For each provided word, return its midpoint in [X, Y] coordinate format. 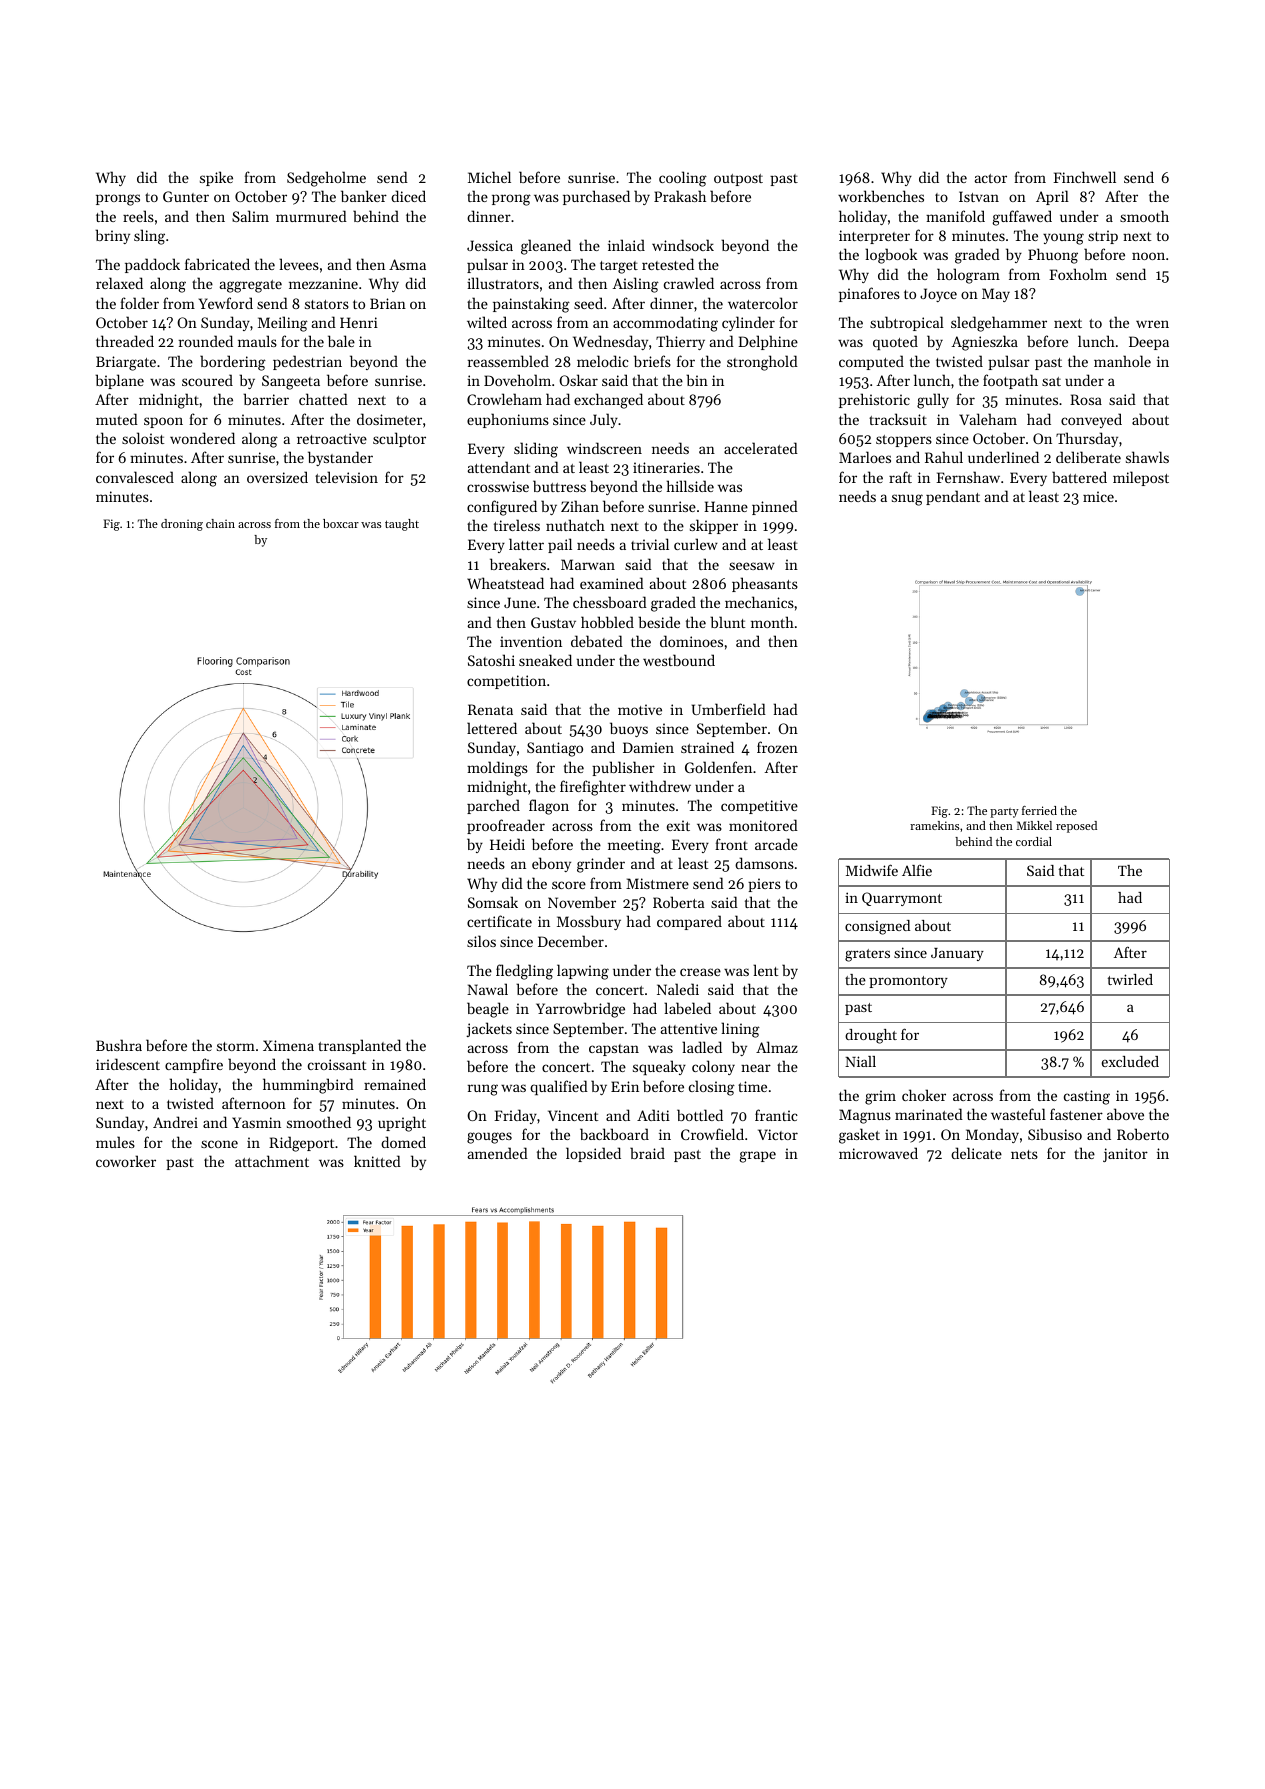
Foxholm [1078, 274]
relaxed [119, 283]
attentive [688, 1028]
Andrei [175, 1122]
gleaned [546, 247]
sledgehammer [999, 324]
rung [483, 1090]
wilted [487, 322]
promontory [908, 982]
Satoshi [491, 660]
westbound [679, 660]
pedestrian [307, 362]
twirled [1130, 979]
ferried [1039, 810]
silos [481, 941]
